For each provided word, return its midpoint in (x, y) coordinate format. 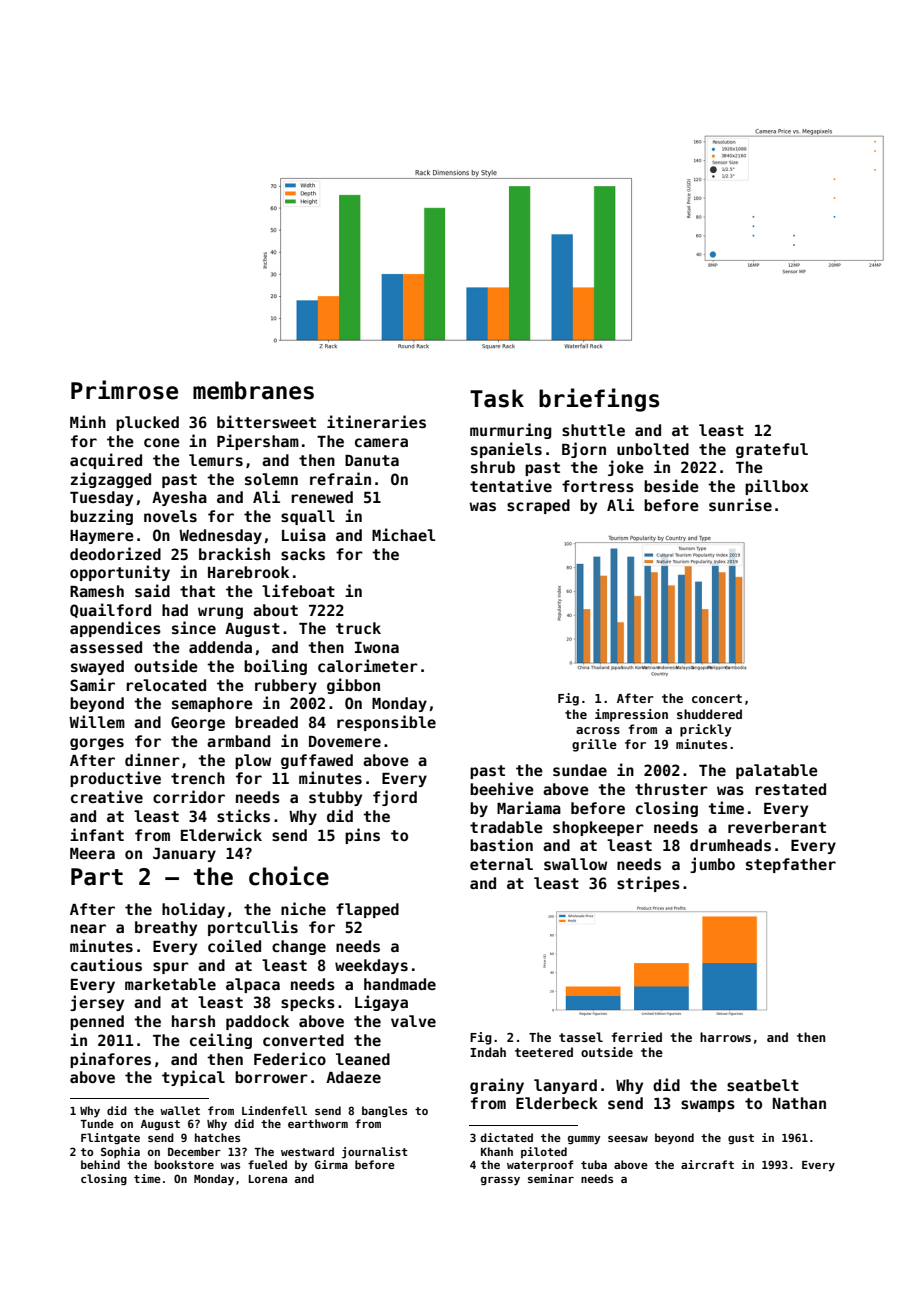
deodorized (115, 553)
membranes (253, 390)
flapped (367, 910)
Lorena (268, 1179)
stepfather (791, 865)
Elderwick (221, 834)
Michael (403, 534)
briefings (599, 400)
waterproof (540, 1165)
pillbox (776, 487)
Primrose (124, 390)
